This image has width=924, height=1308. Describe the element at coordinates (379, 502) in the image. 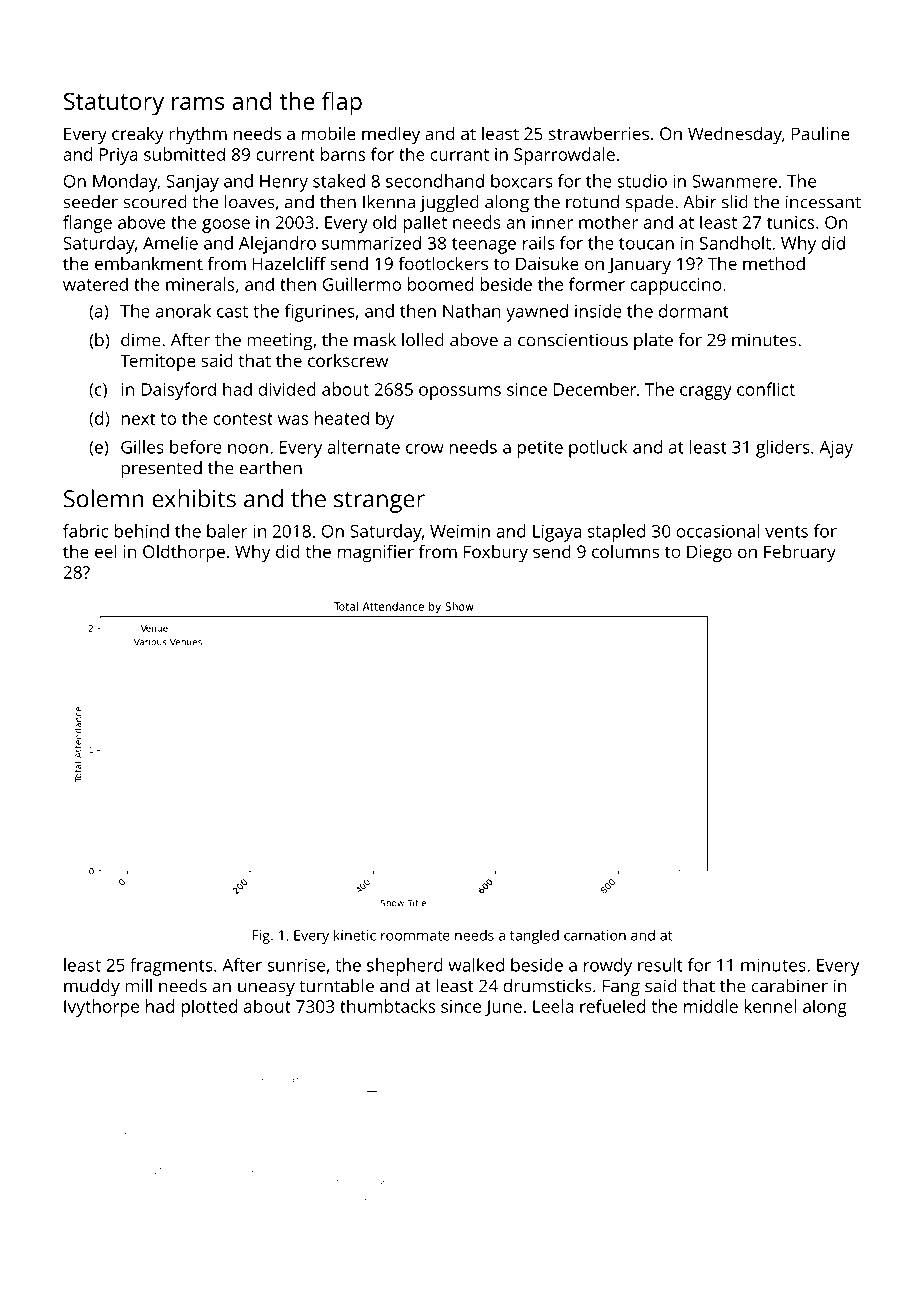

I see `stranger` at that location.
